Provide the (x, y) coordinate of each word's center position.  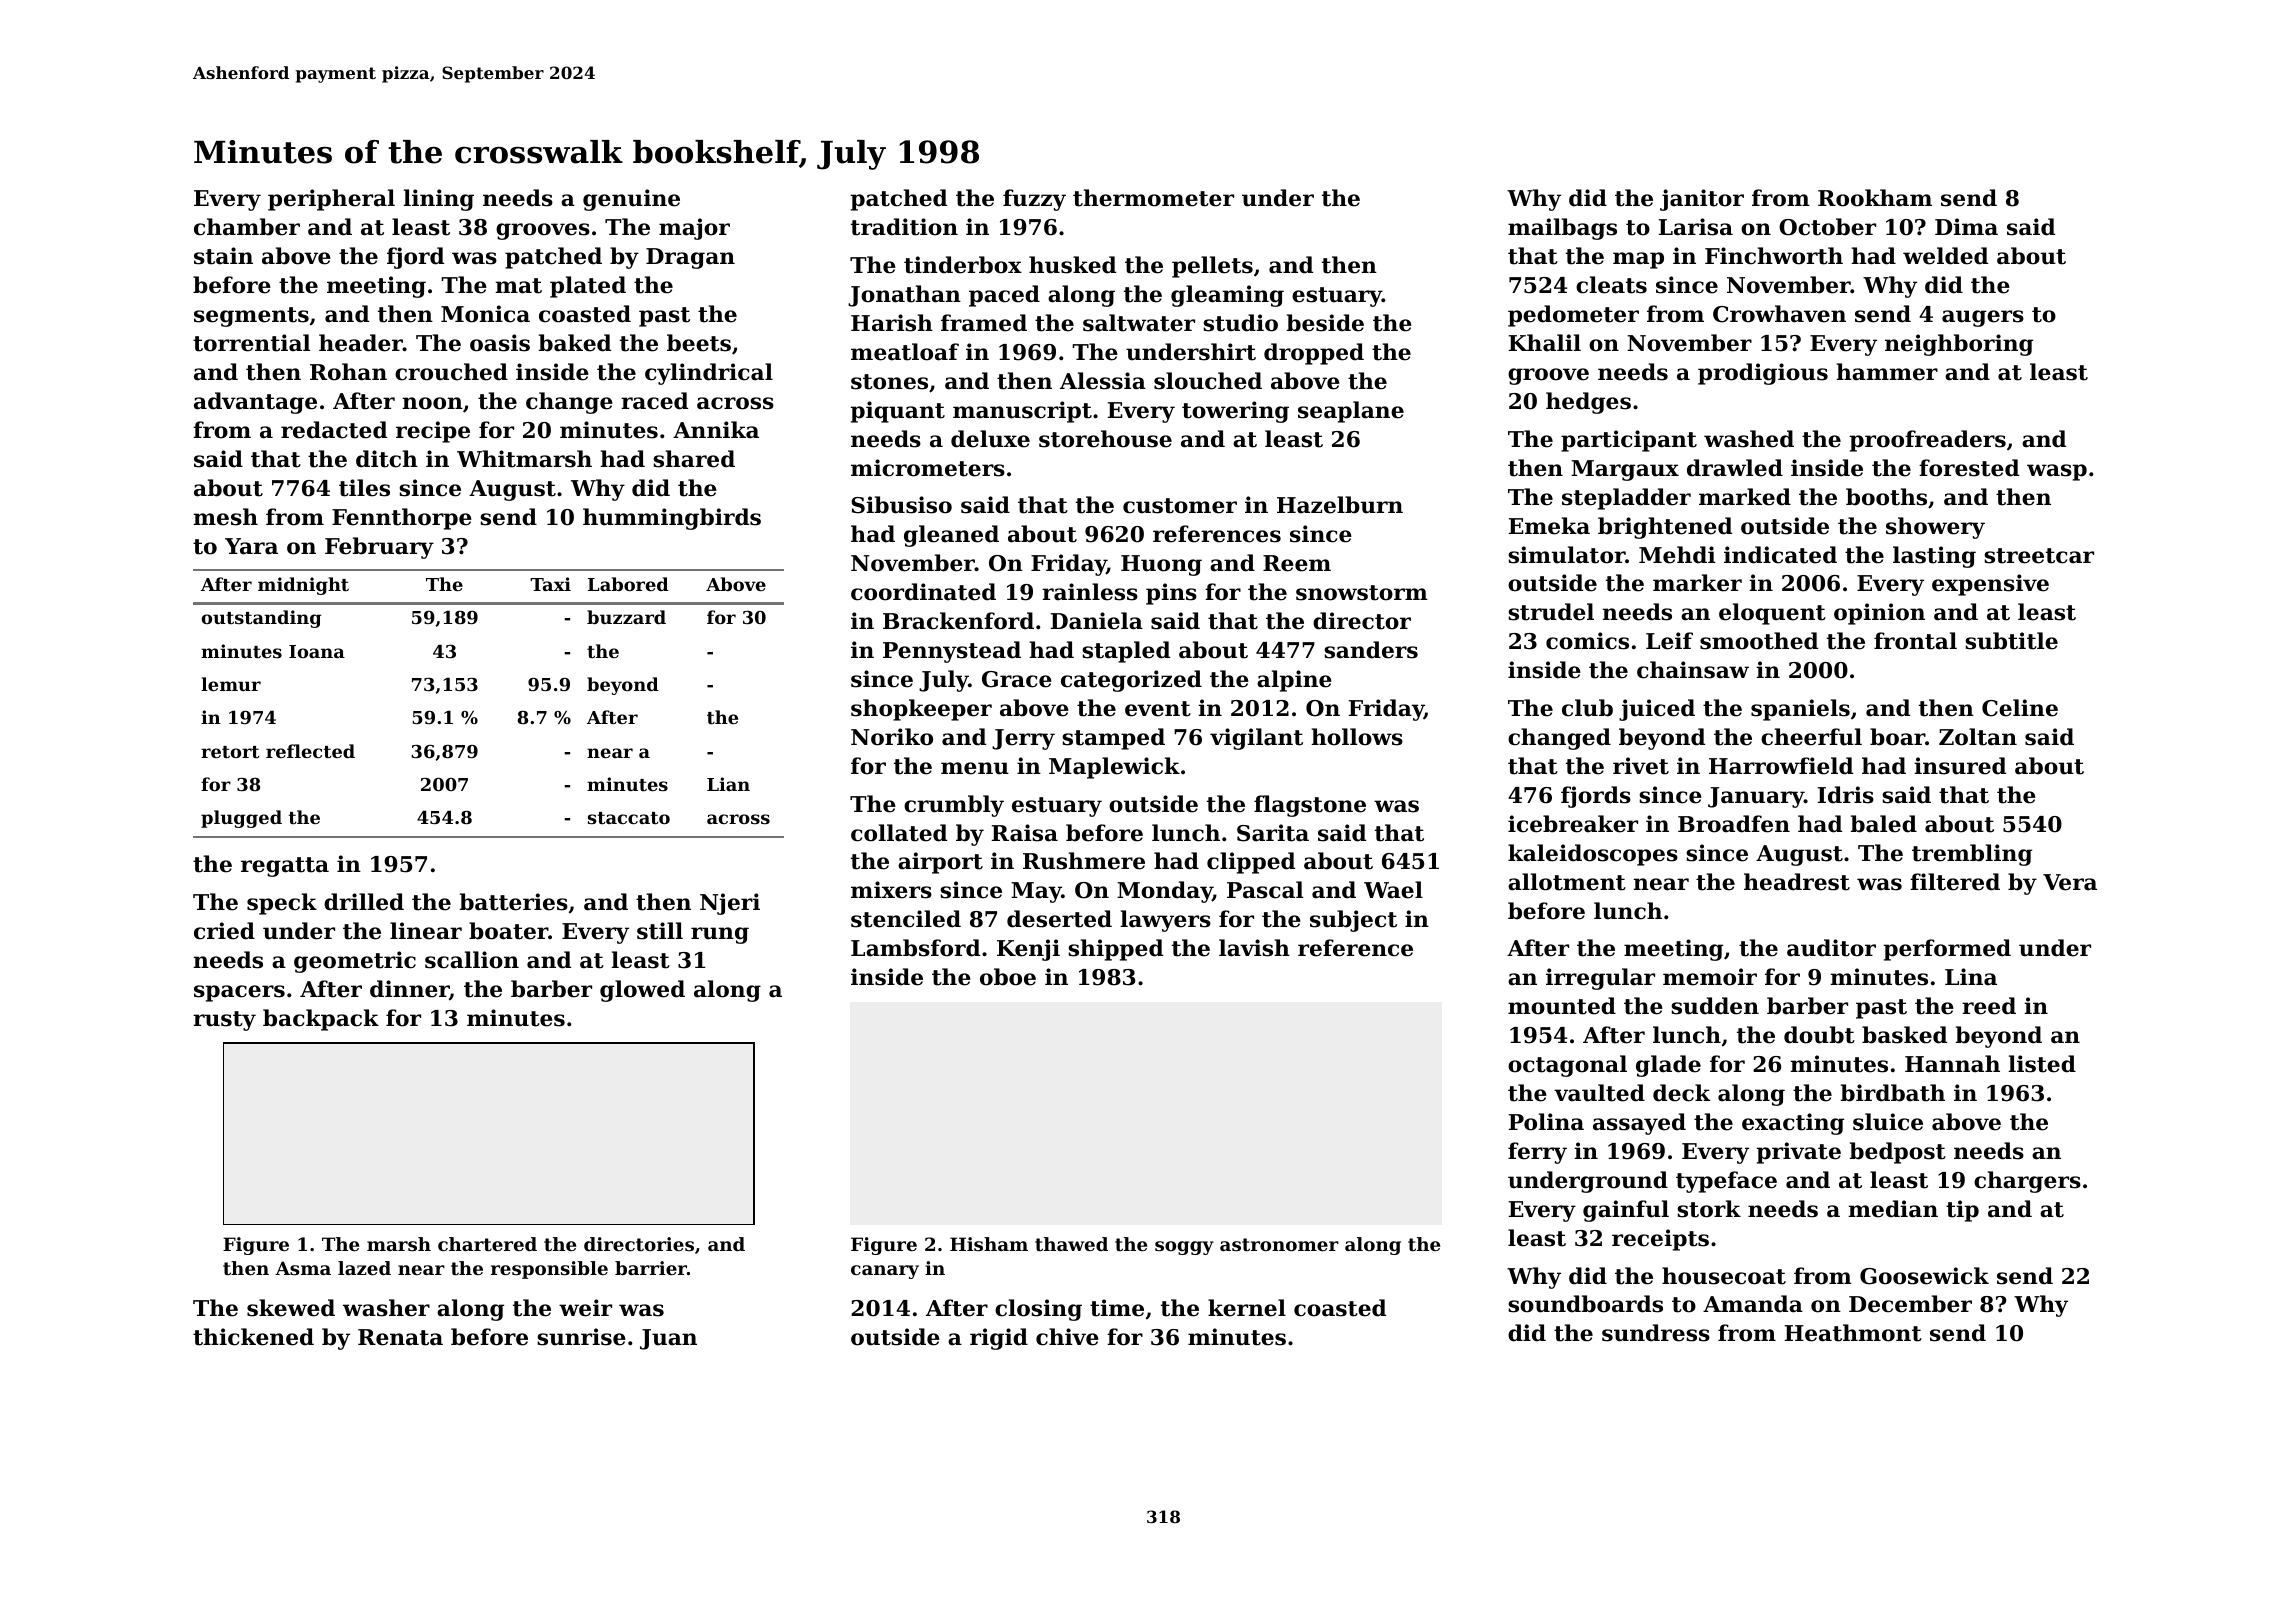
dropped (1314, 354)
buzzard (626, 617)
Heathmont (1853, 1333)
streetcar (2039, 556)
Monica (485, 314)
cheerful (1811, 737)
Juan (668, 1339)
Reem (1297, 563)
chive (1067, 1337)
